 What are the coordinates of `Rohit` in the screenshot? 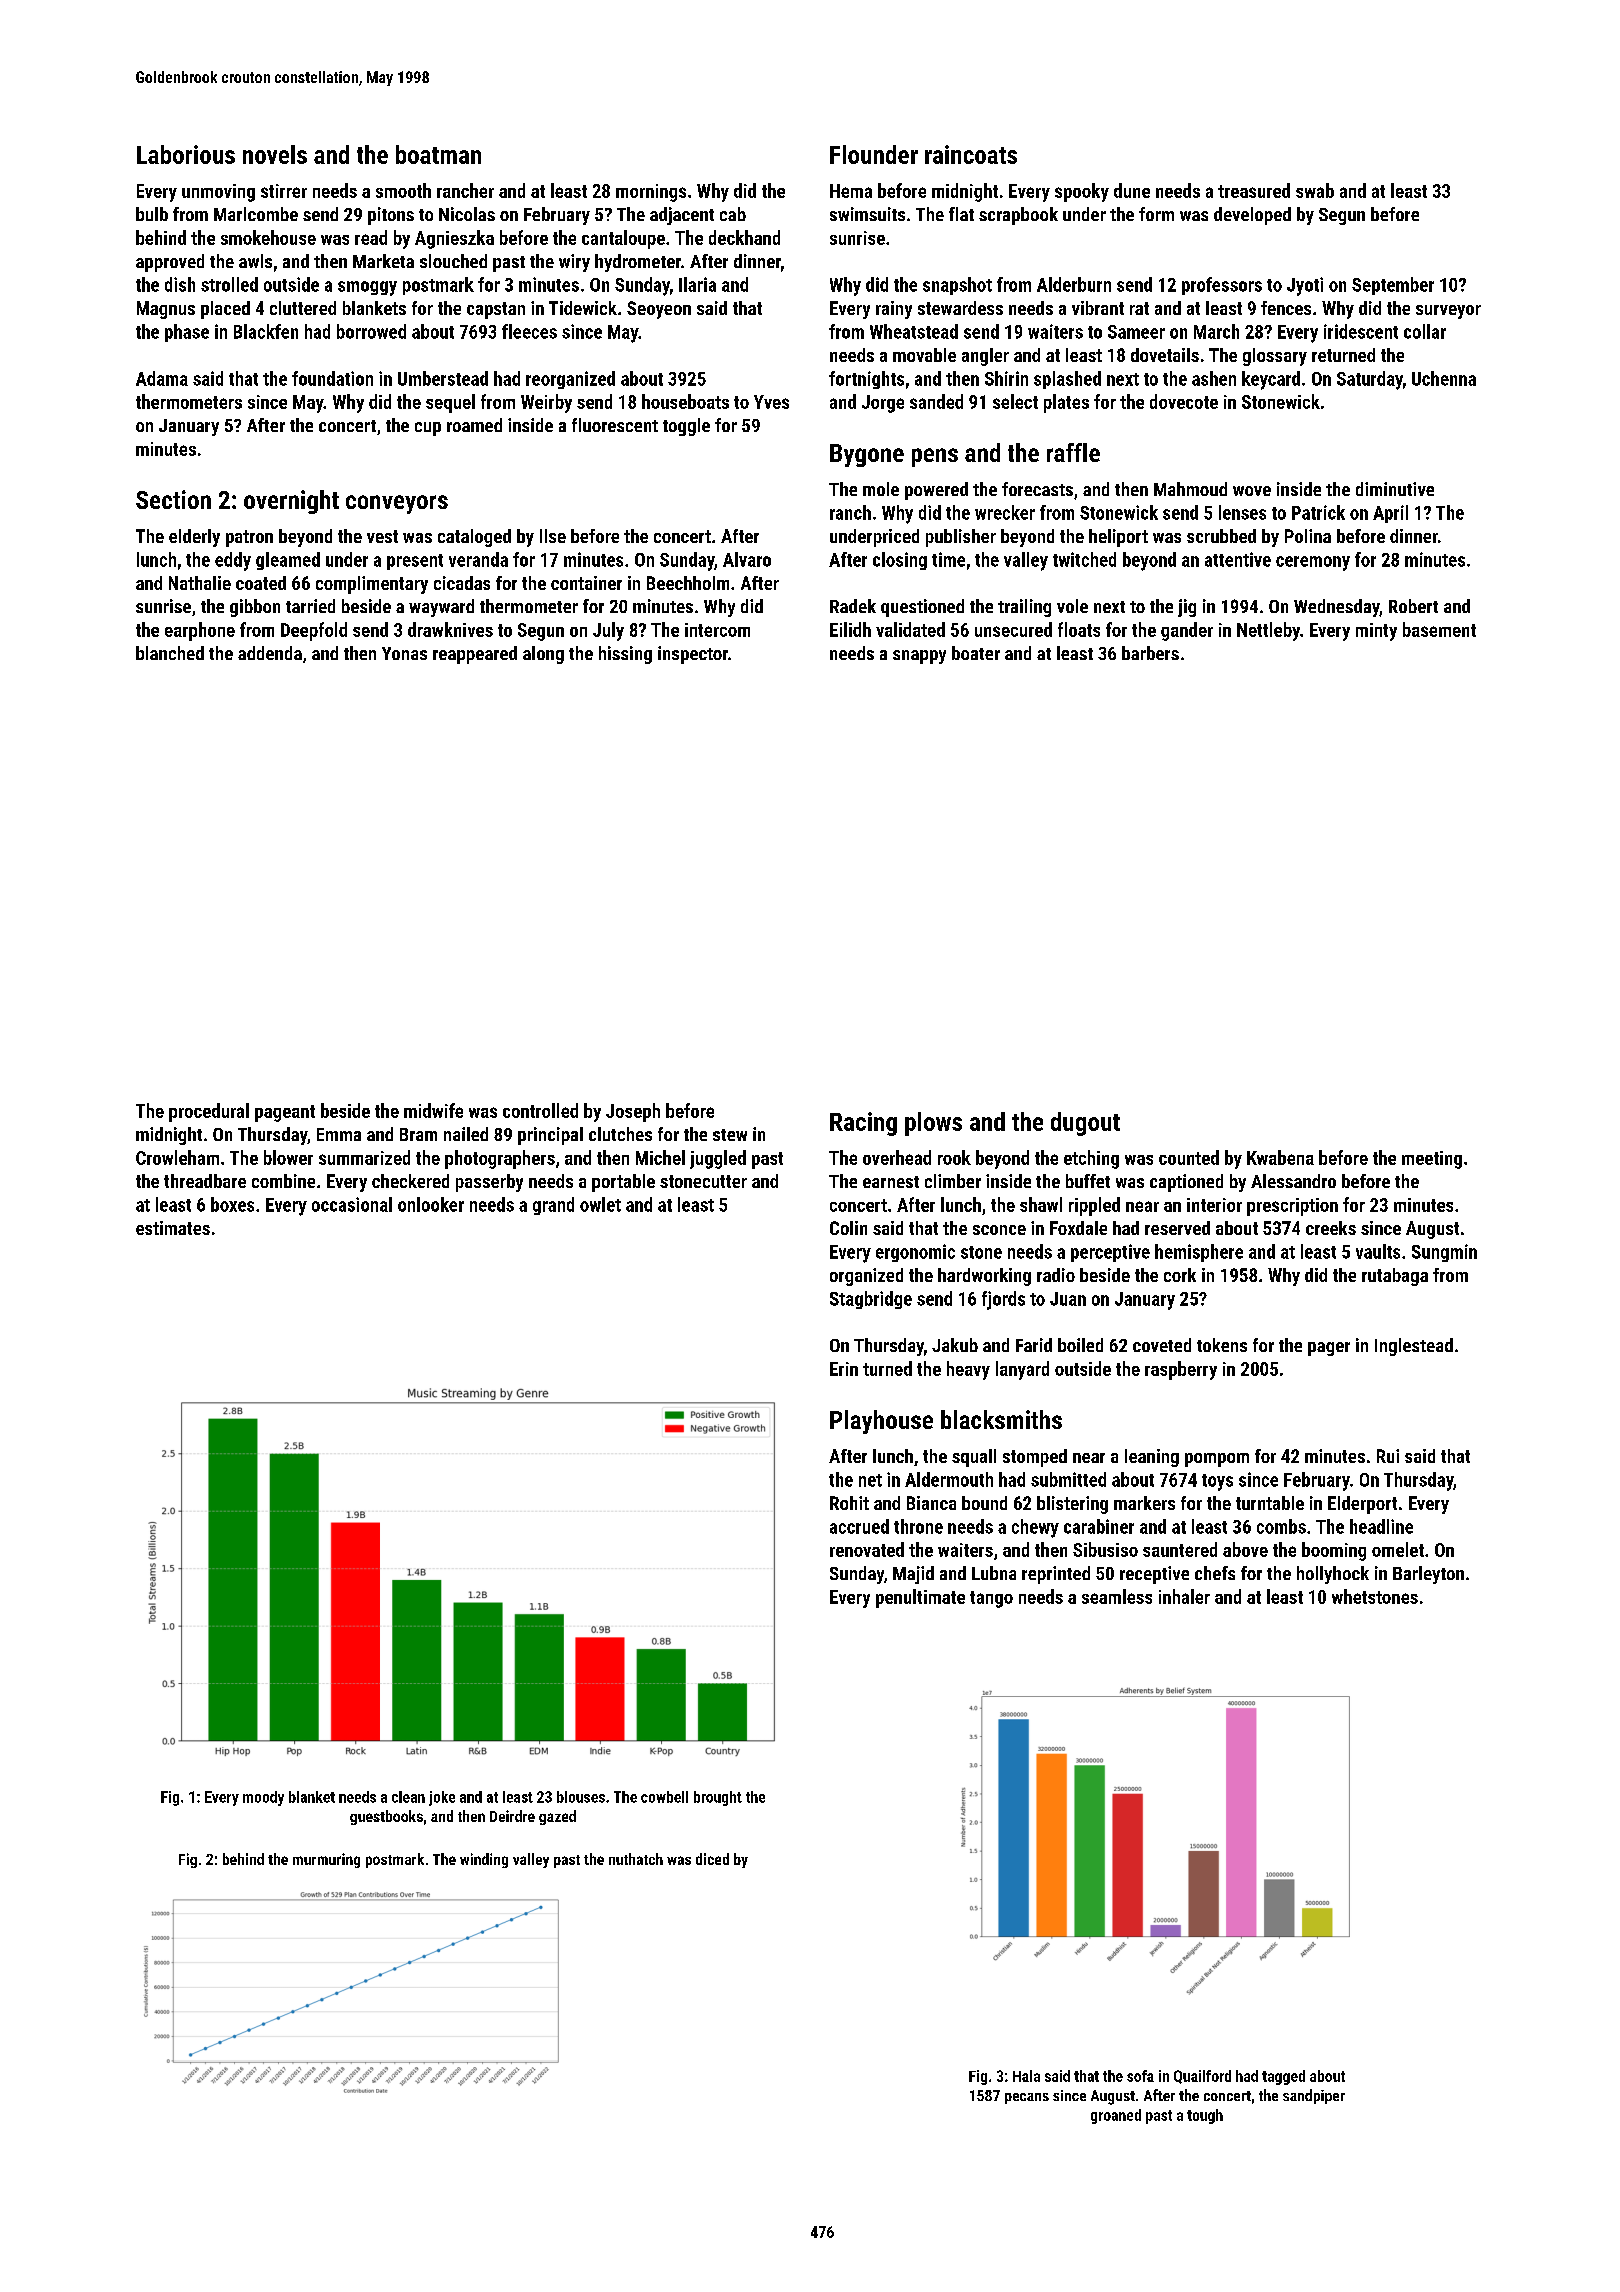 It's located at (849, 1503).
